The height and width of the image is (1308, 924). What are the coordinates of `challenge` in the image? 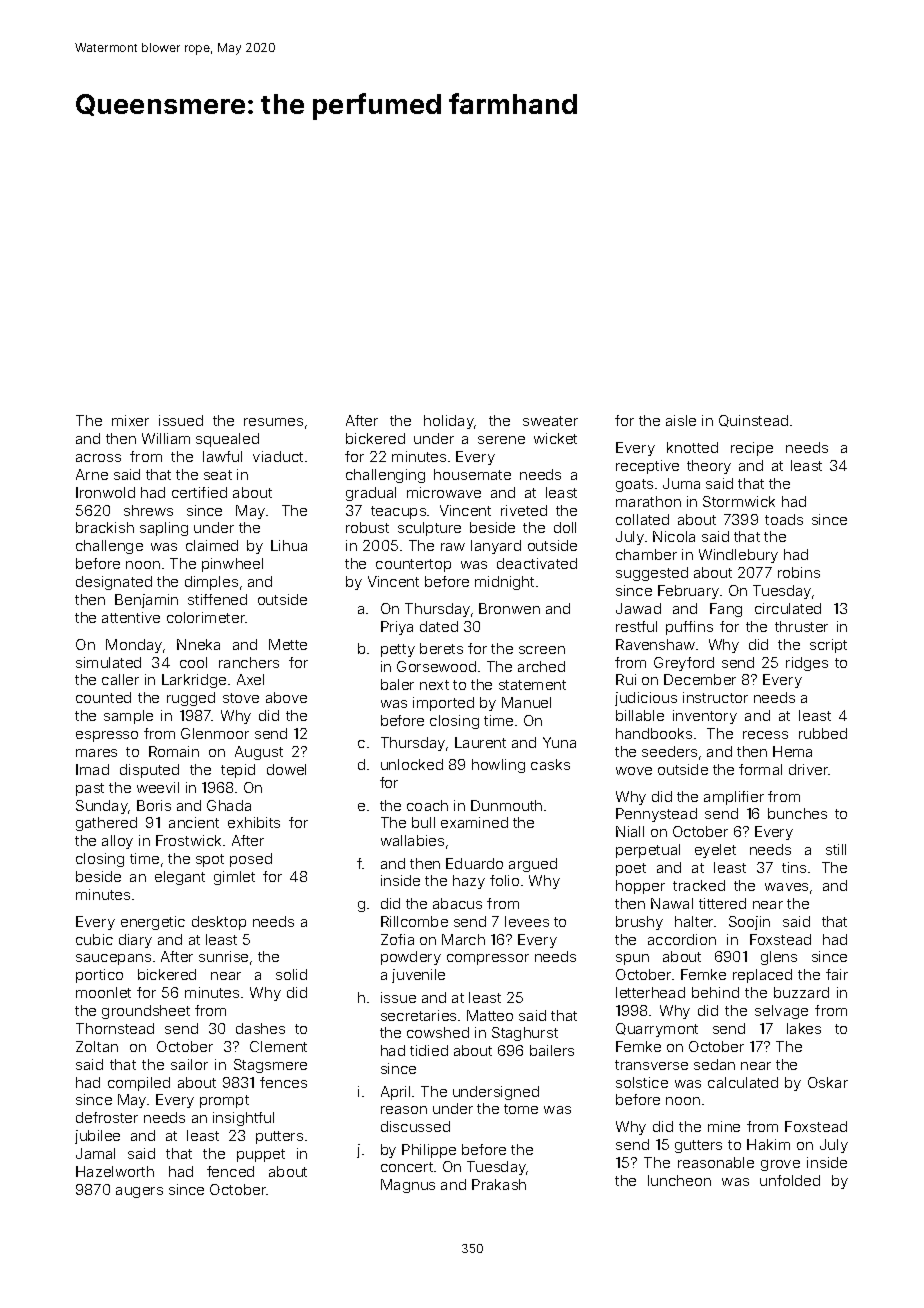 It's located at (109, 547).
